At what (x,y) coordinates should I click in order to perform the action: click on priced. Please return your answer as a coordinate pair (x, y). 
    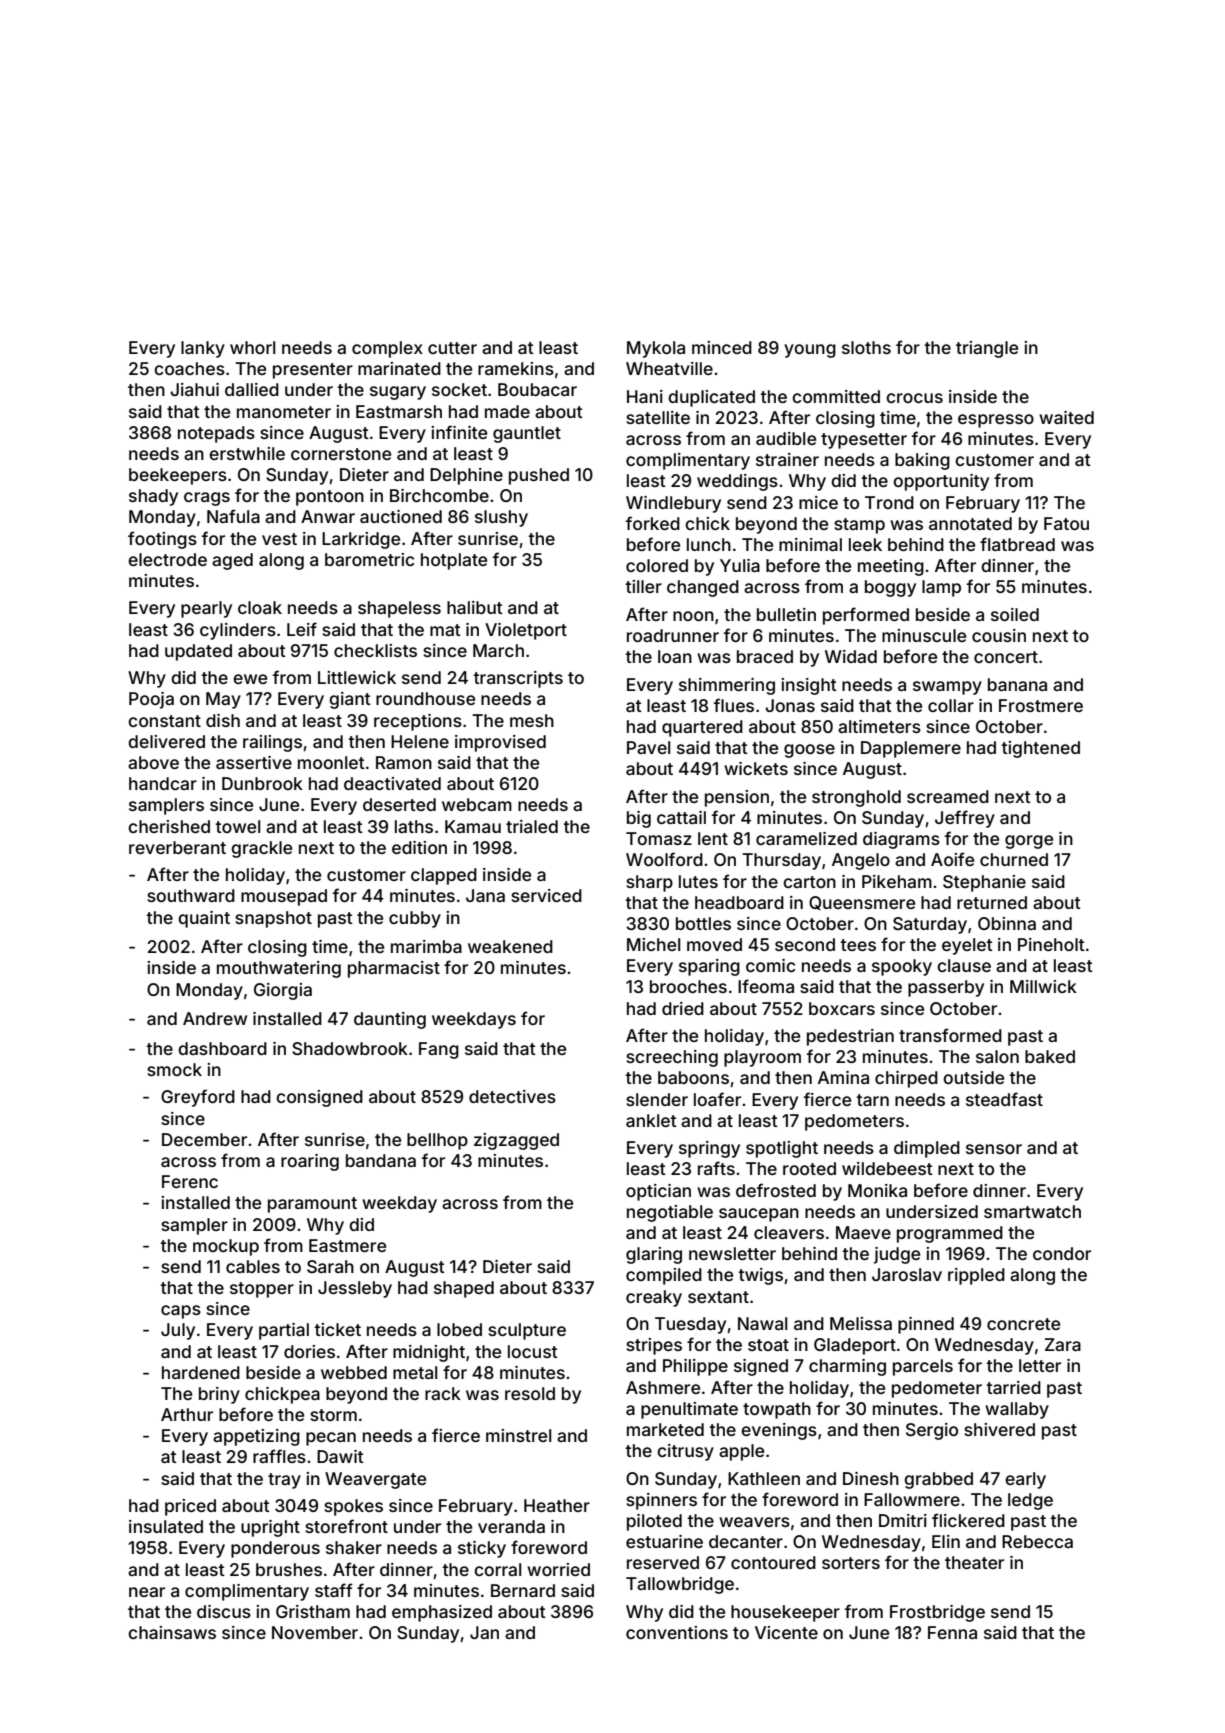
    Looking at the image, I should click on (190, 1507).
